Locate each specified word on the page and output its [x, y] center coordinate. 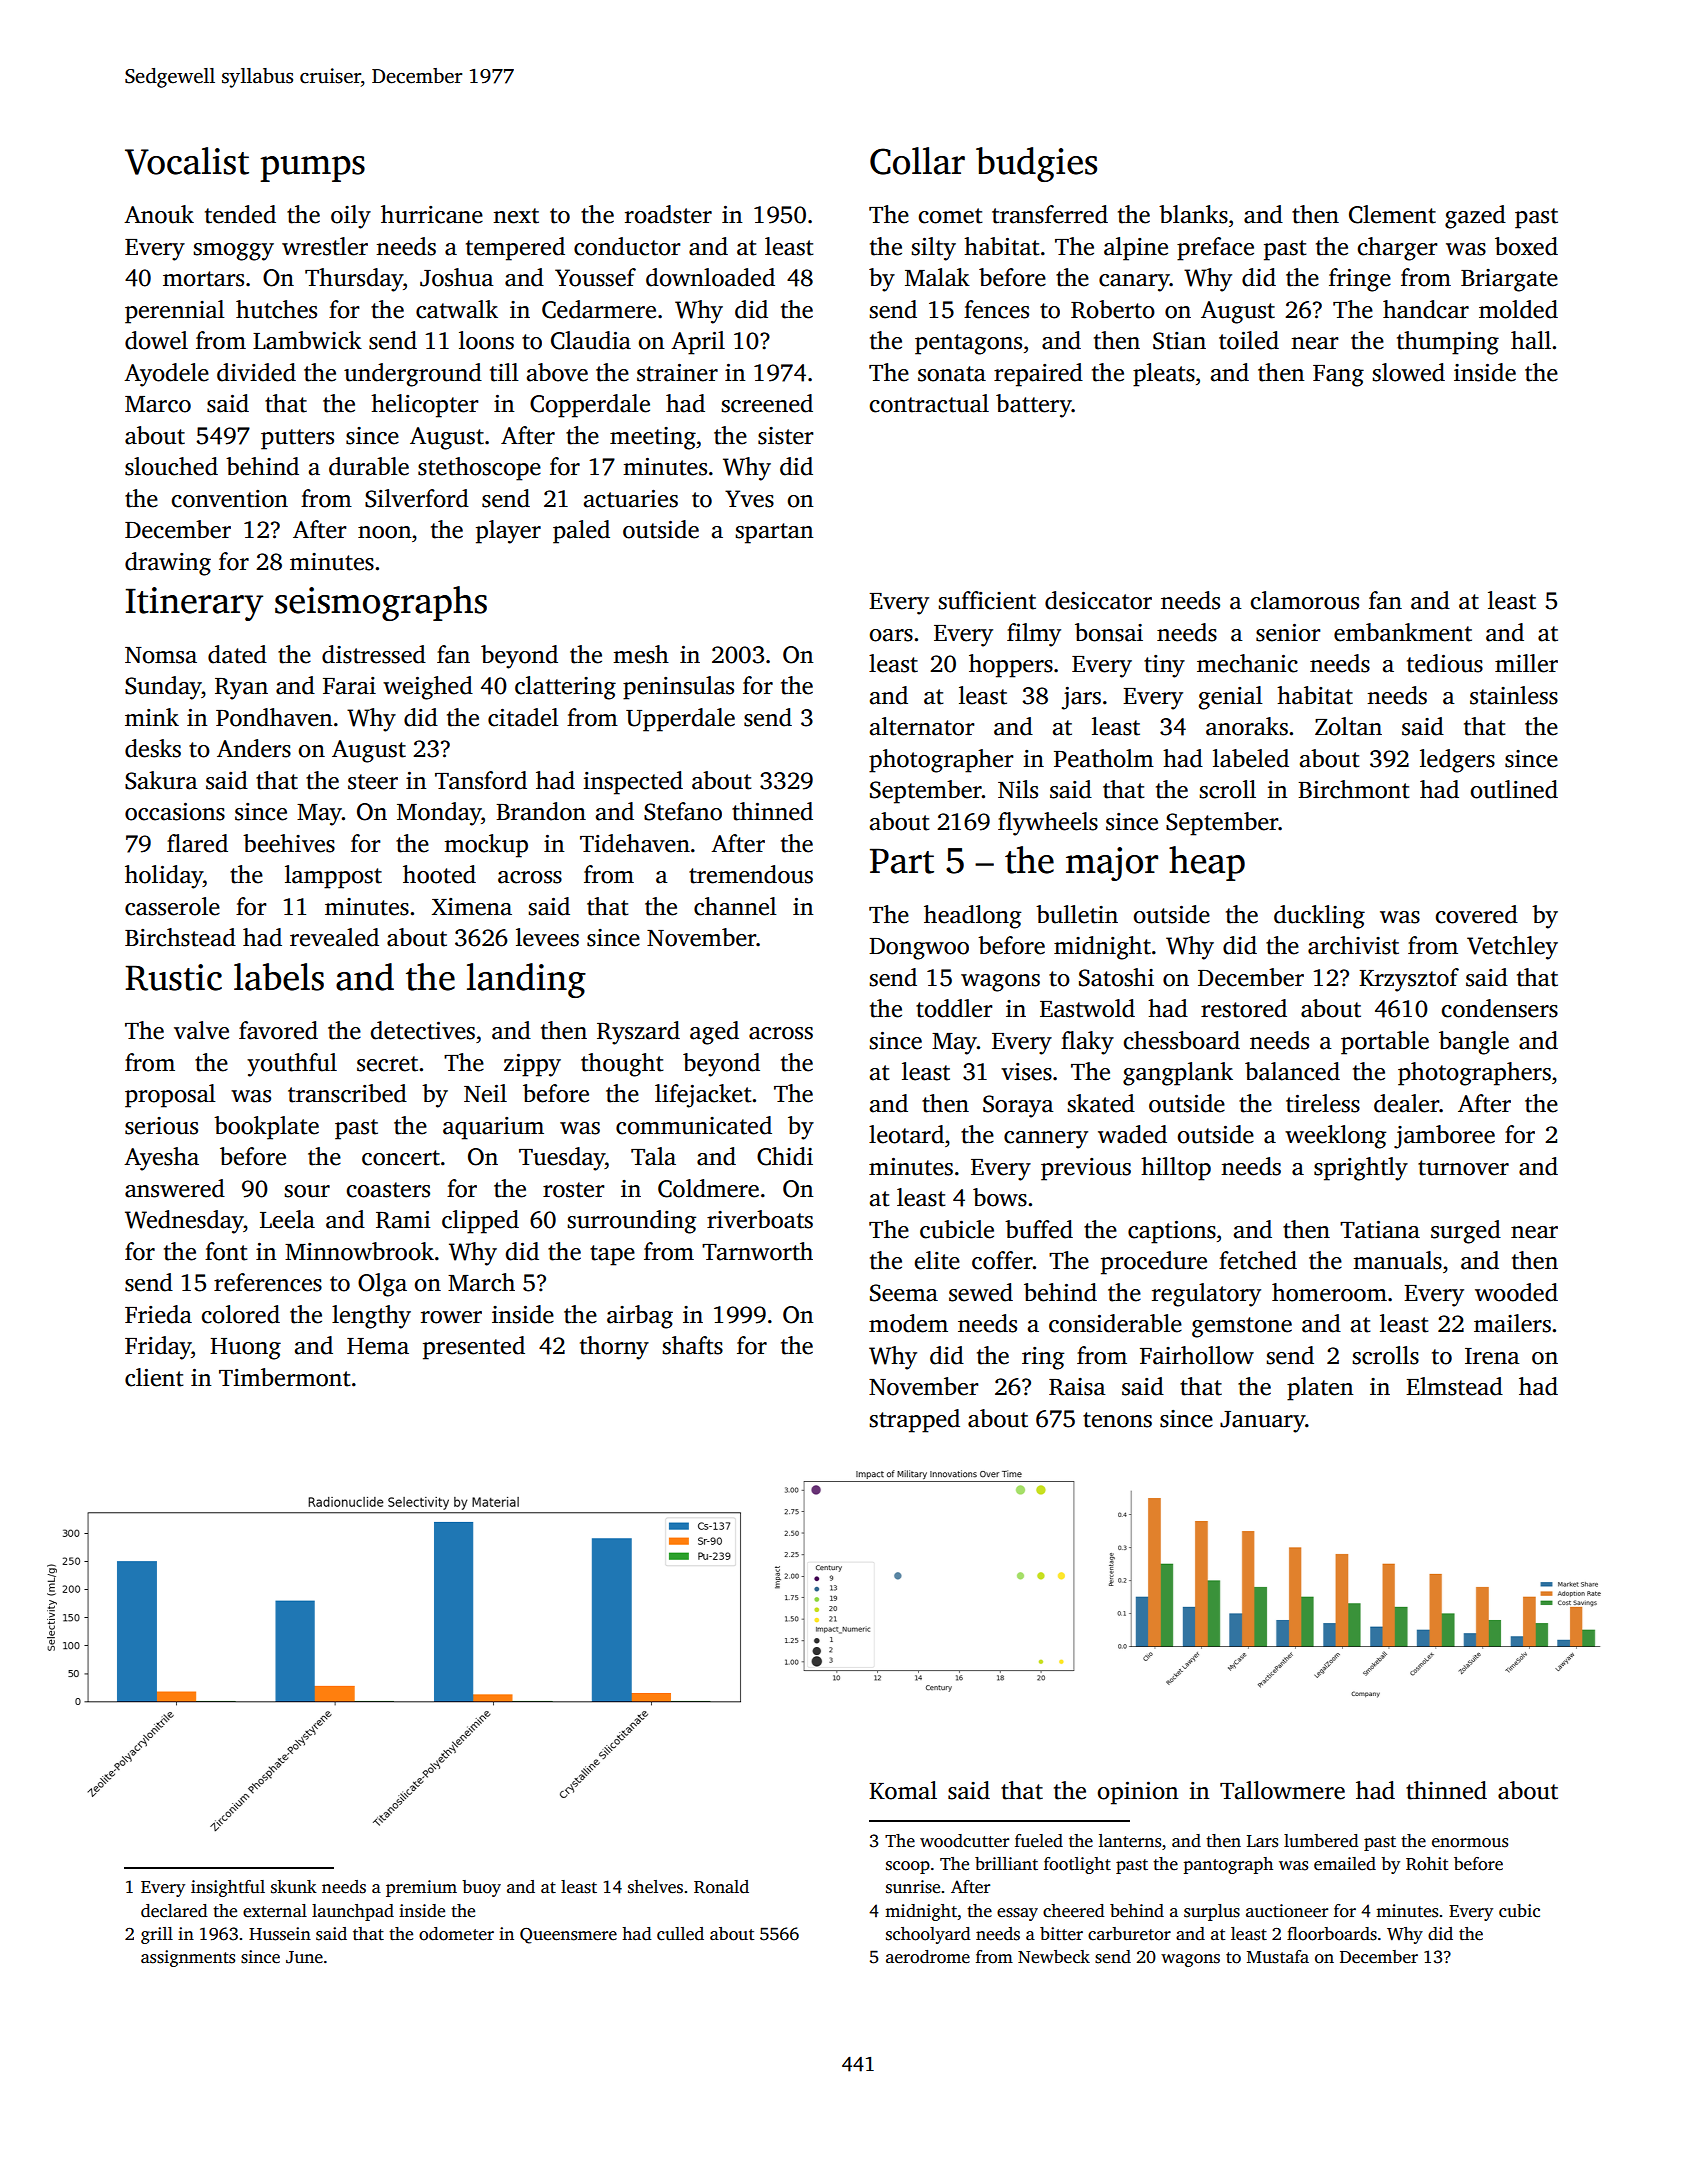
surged [1466, 1232]
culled [680, 1934]
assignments [188, 1958]
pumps [312, 169]
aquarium [493, 1128]
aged [714, 1033]
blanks [1193, 214]
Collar [917, 161]
